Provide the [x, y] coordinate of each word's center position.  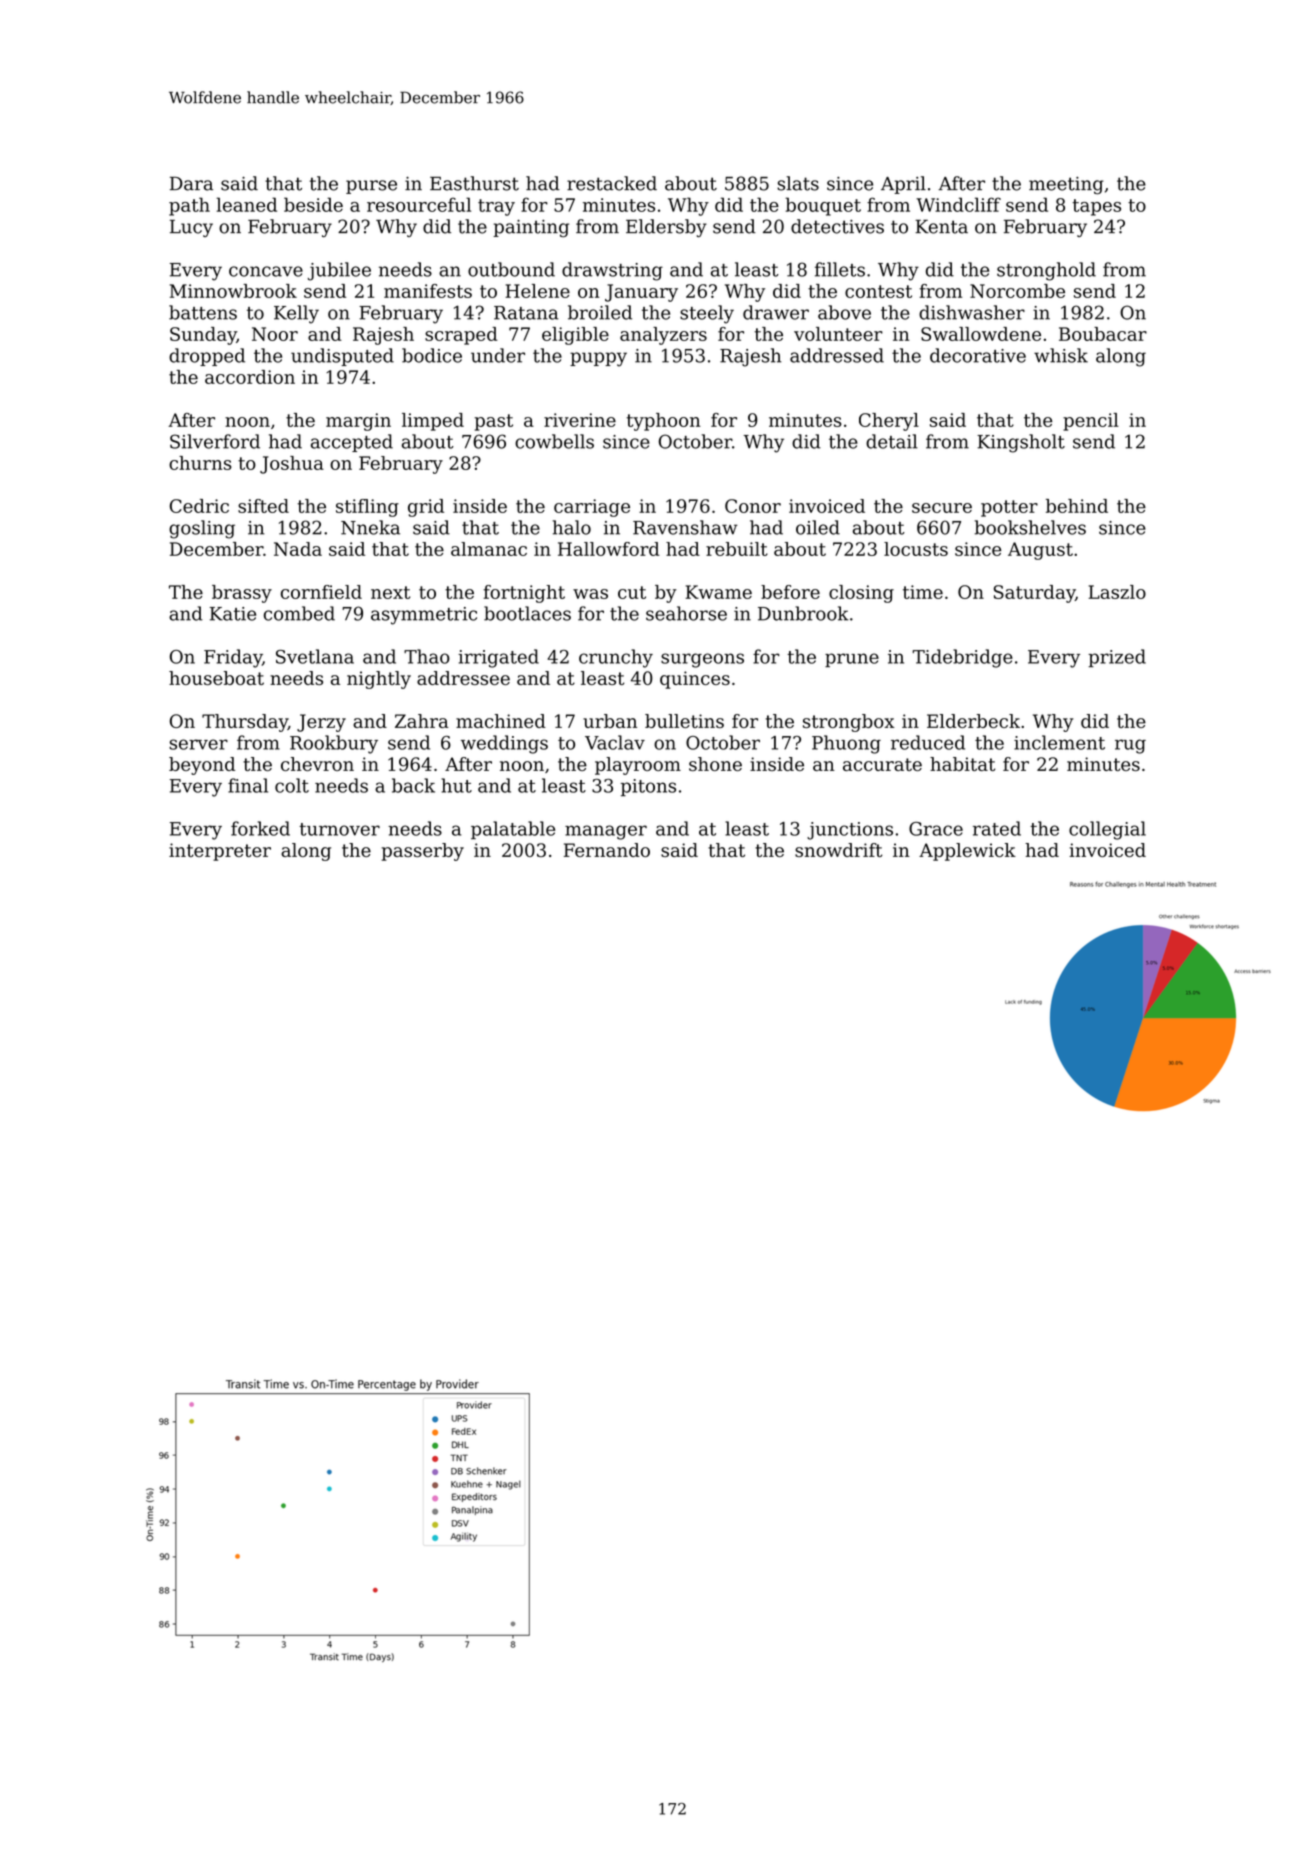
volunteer [838, 334]
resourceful [419, 204]
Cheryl [889, 422]
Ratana [526, 313]
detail [892, 441]
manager [606, 832]
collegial [1107, 830]
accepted [352, 443]
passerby [423, 852]
